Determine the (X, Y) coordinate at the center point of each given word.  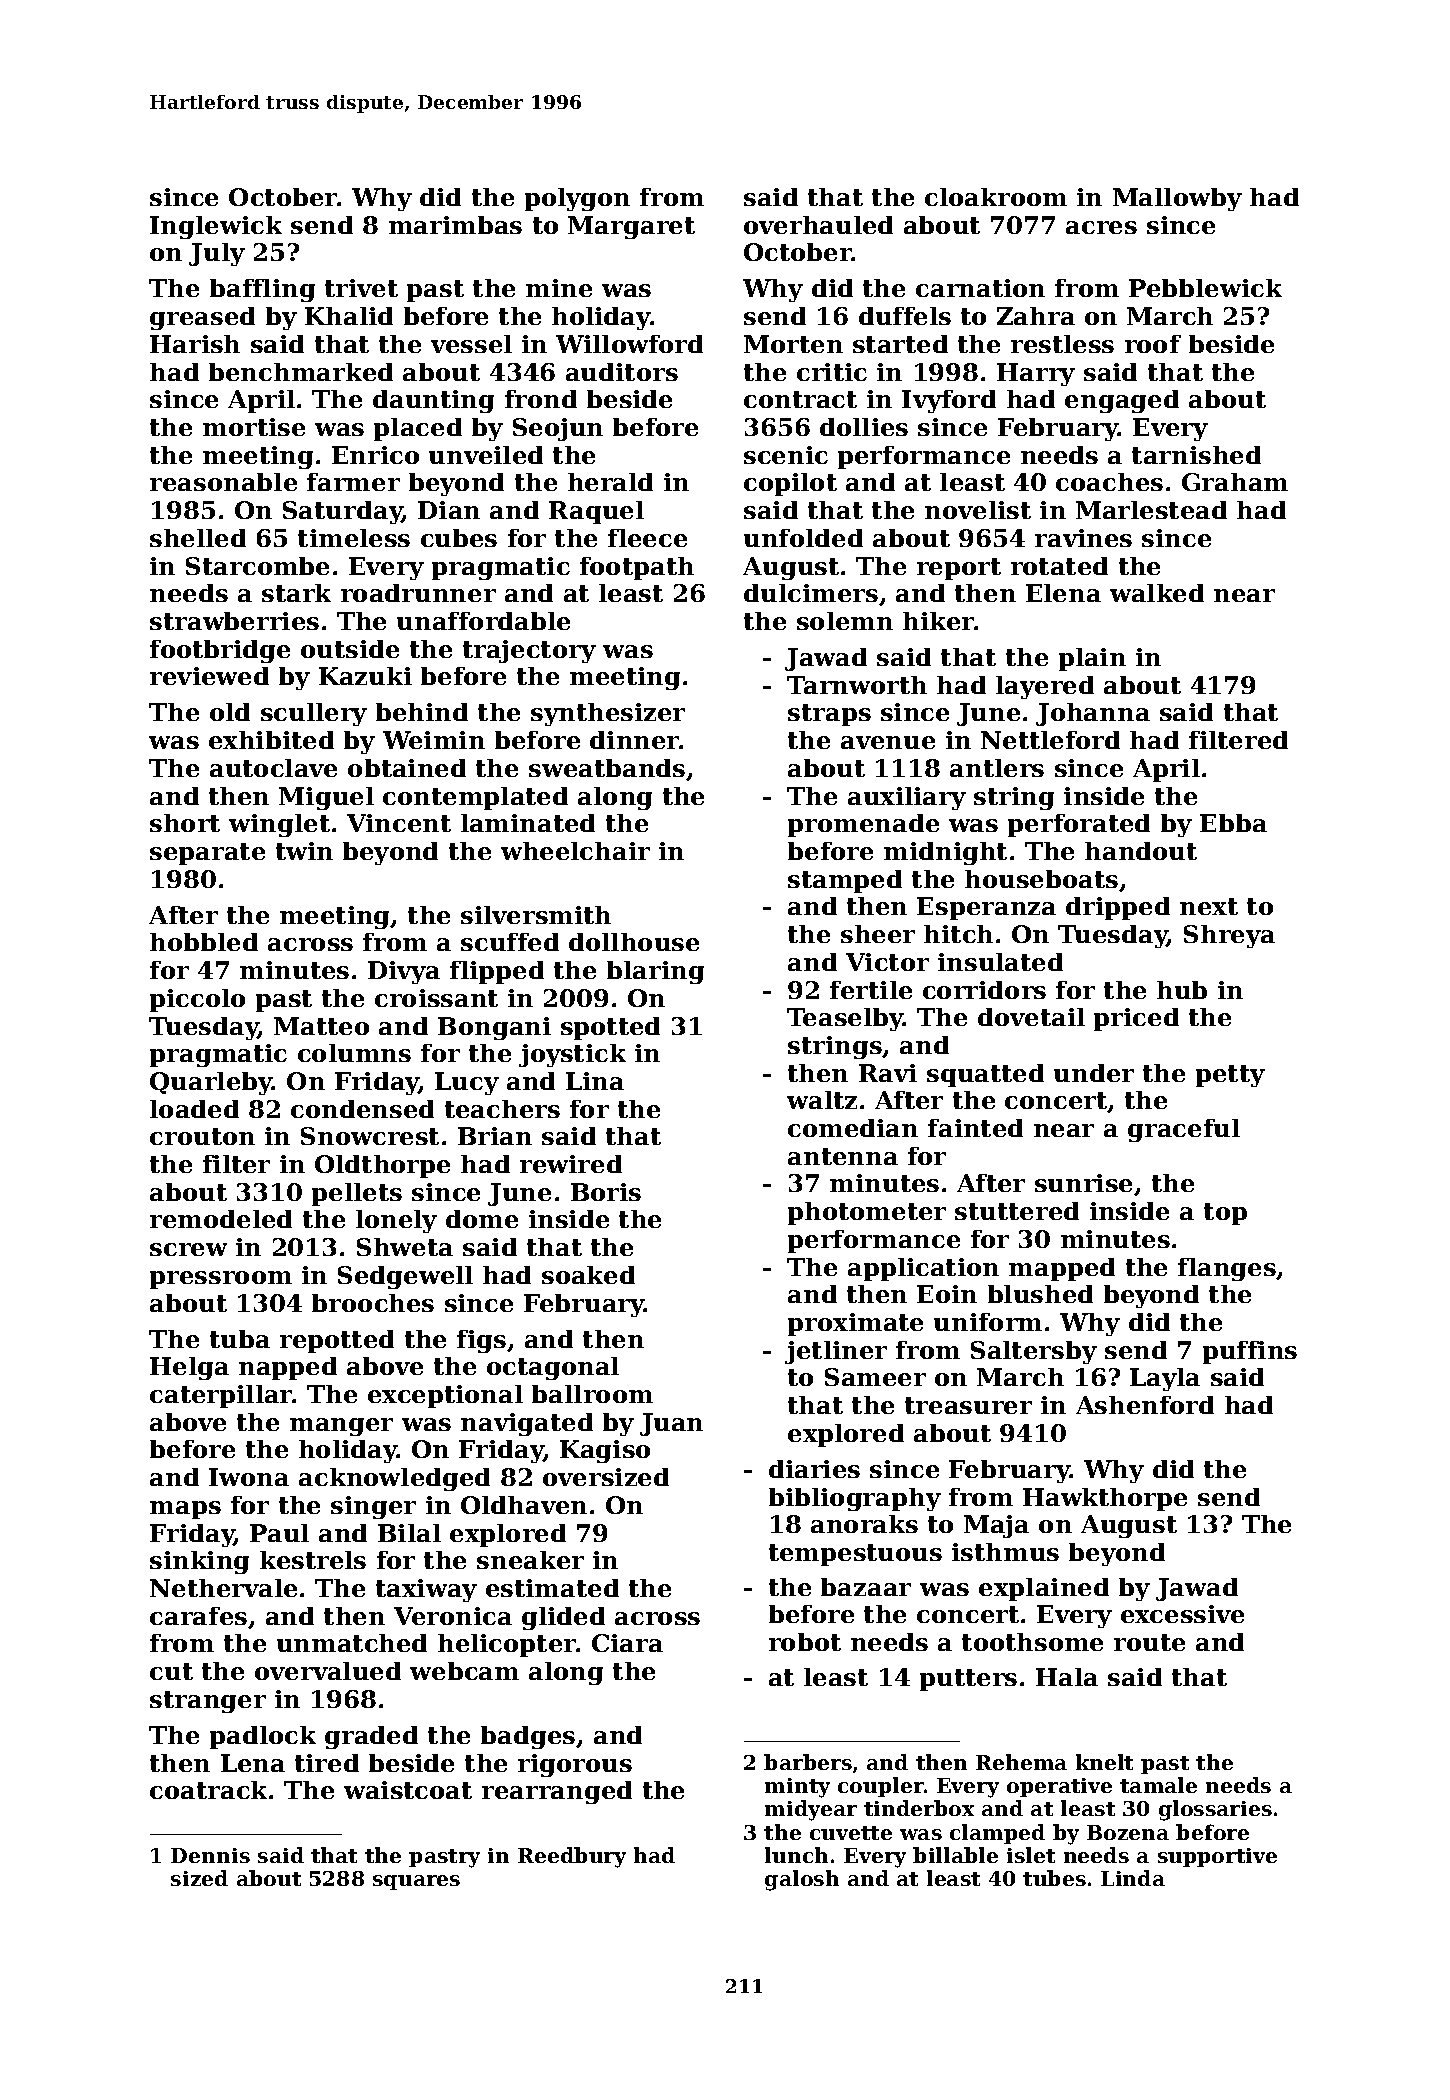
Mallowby (1177, 199)
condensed (362, 1109)
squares (416, 1882)
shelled (198, 538)
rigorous (575, 1765)
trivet (361, 288)
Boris (606, 1192)
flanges (1227, 1269)
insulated (1000, 962)
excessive (1182, 1614)
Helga (189, 1368)
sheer (878, 934)
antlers (997, 768)
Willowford (629, 344)
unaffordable (483, 621)
